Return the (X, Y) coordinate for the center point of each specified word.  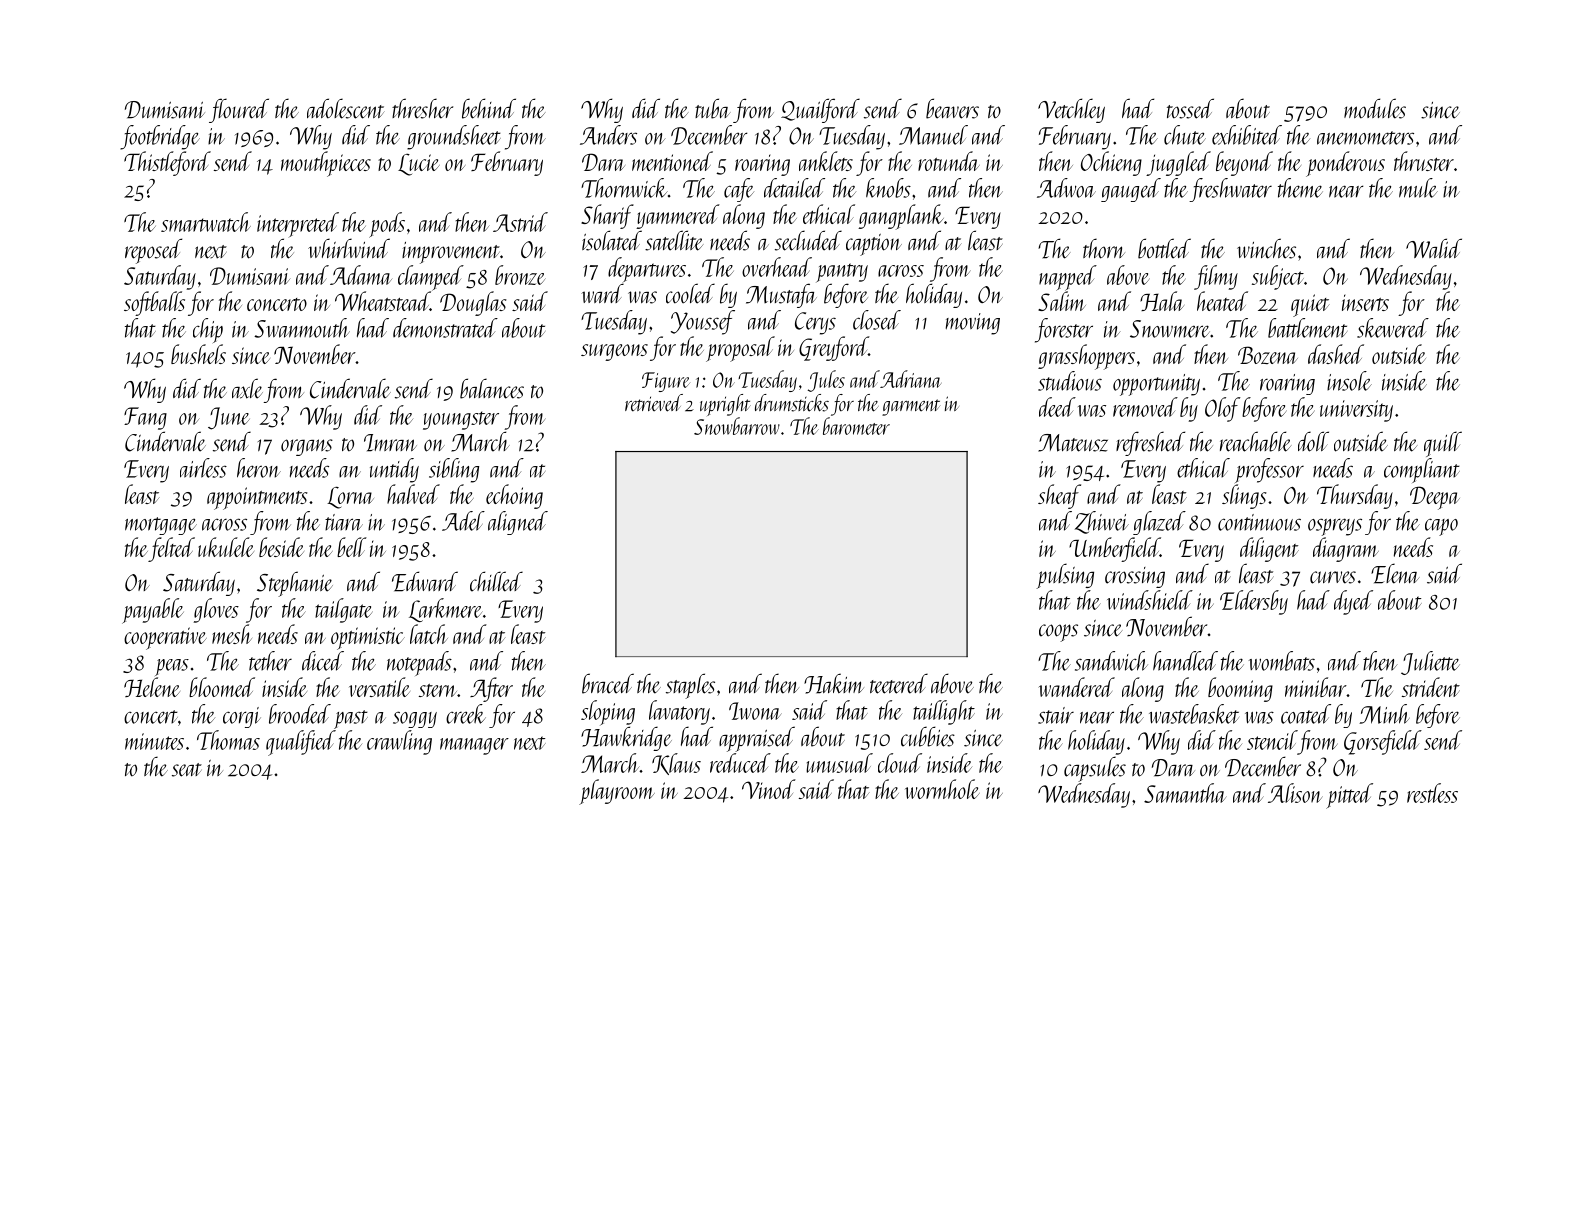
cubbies (928, 736)
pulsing (1065, 576)
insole (1349, 381)
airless (203, 468)
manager (474, 746)
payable (153, 611)
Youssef (703, 322)
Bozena (1268, 355)
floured (239, 110)
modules (1375, 108)
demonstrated (445, 328)
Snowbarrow (737, 426)
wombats (1282, 661)
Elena (1395, 573)
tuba (713, 108)
